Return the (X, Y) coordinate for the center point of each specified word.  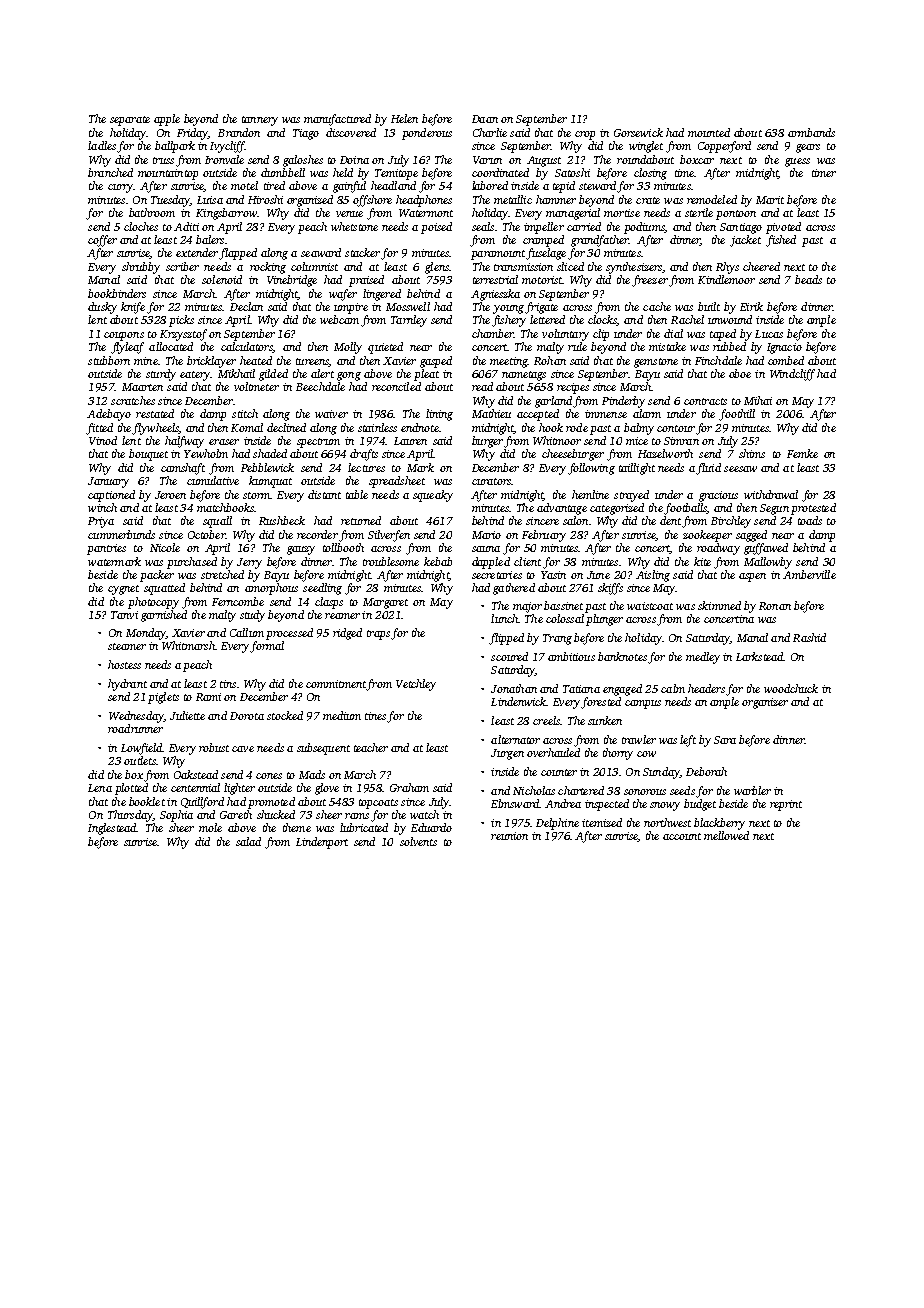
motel (244, 185)
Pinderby (623, 402)
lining (439, 415)
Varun (487, 160)
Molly (348, 348)
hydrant (127, 685)
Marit (770, 200)
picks (181, 321)
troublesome (391, 561)
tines (375, 716)
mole (210, 827)
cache (657, 306)
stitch (245, 413)
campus (643, 704)
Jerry (249, 563)
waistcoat (650, 606)
